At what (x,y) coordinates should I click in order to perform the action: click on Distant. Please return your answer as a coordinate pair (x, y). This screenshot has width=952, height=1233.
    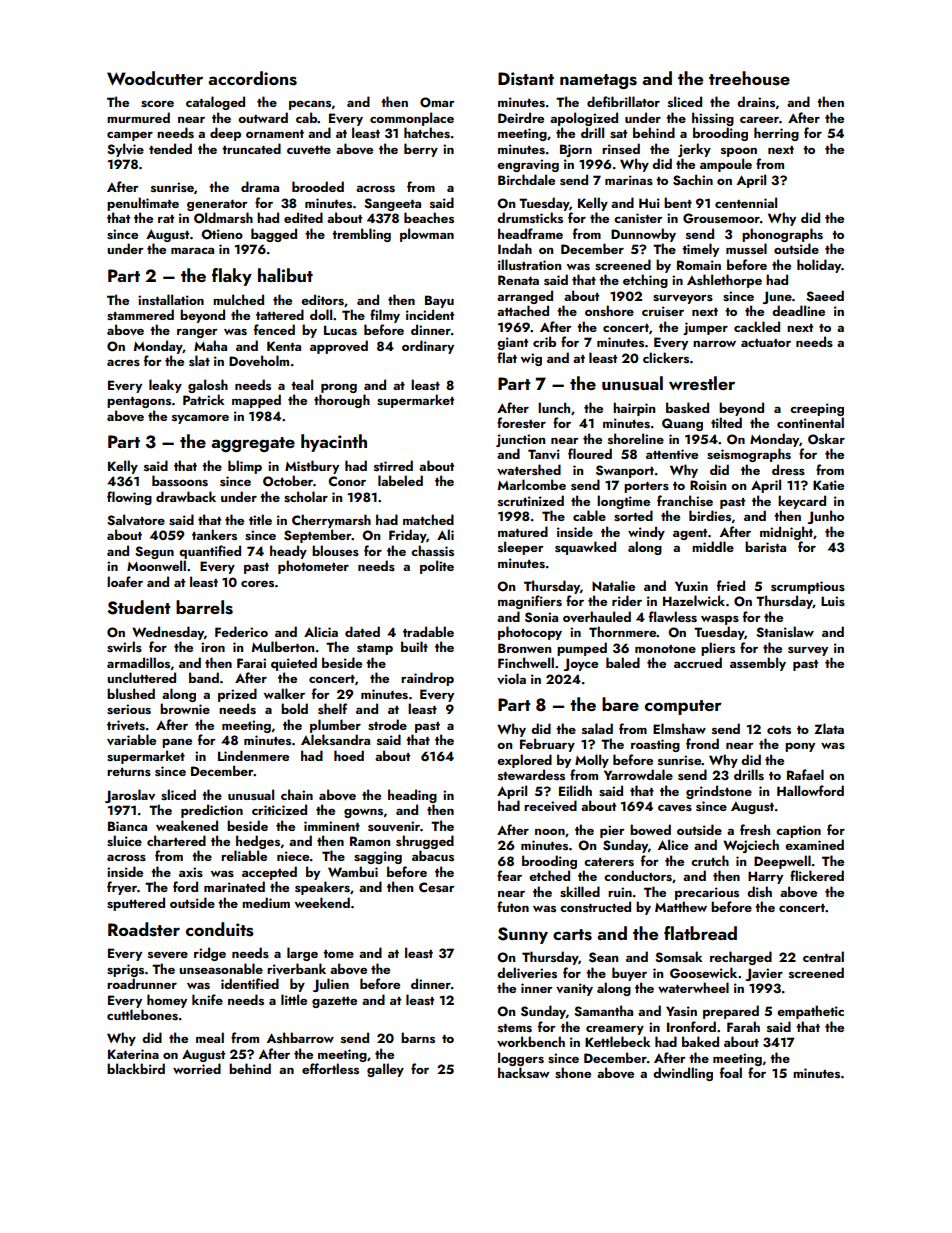
    Looking at the image, I should click on (526, 79).
